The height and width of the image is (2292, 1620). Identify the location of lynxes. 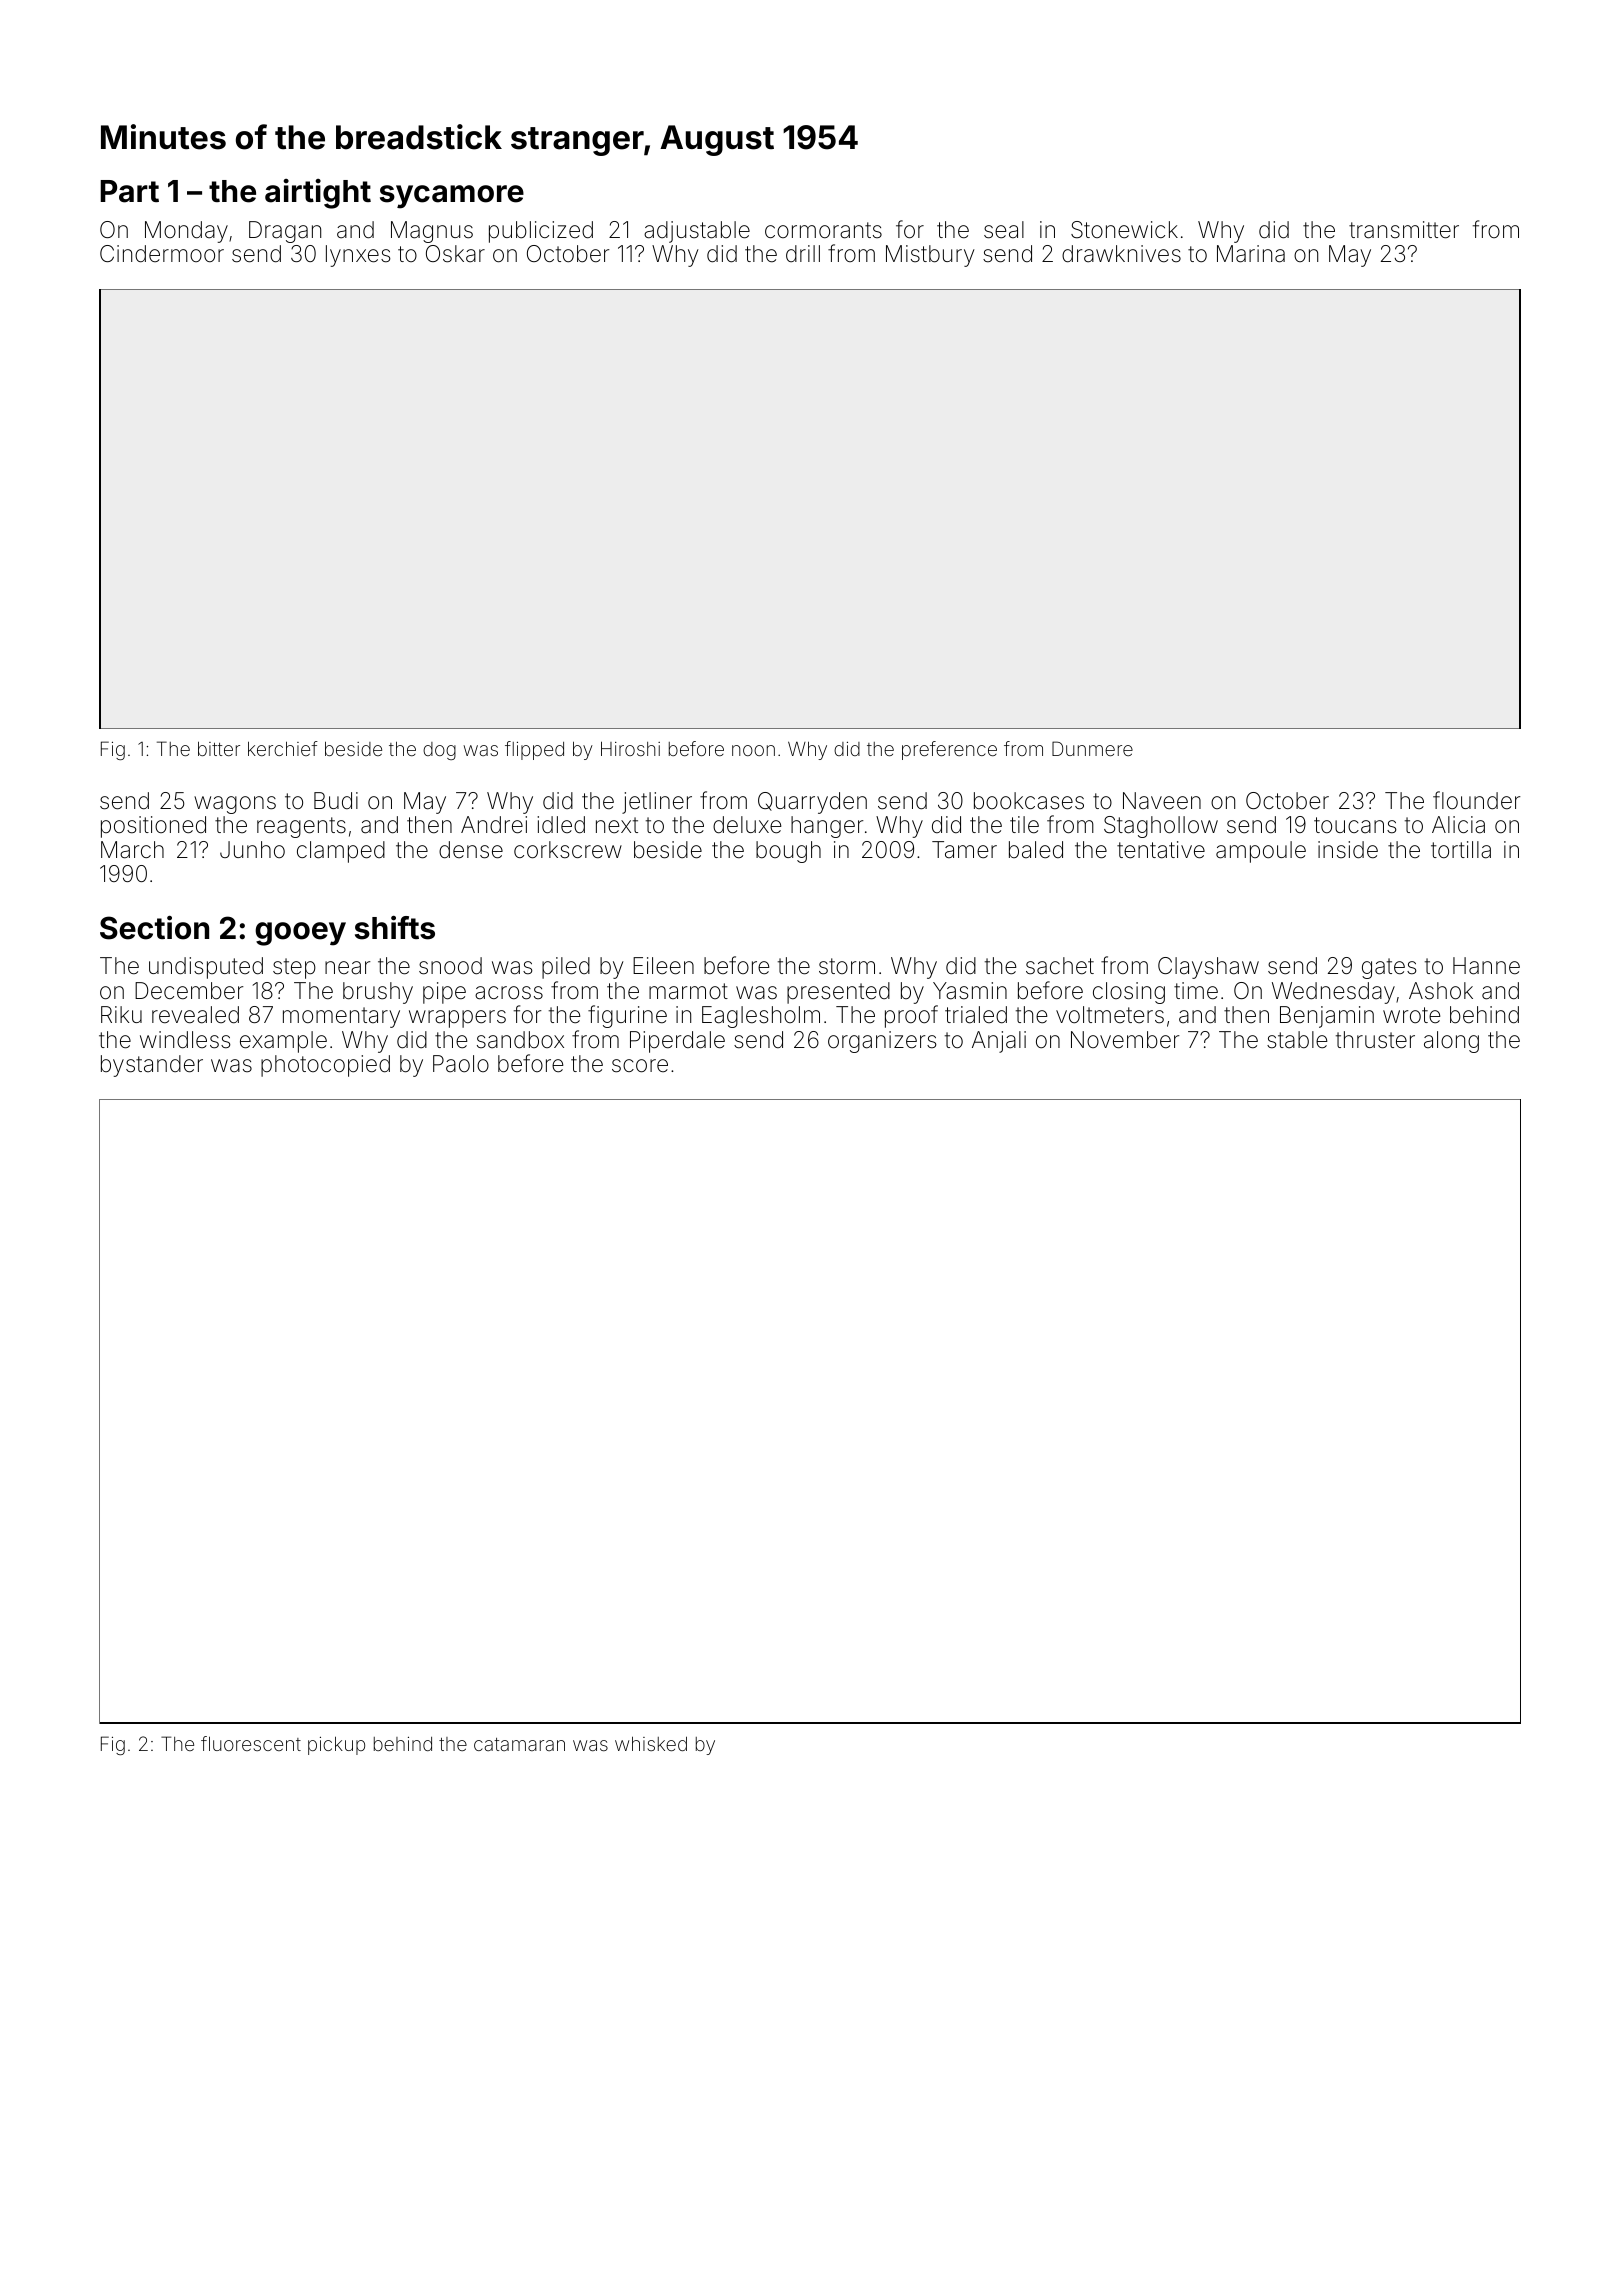
(358, 256).
